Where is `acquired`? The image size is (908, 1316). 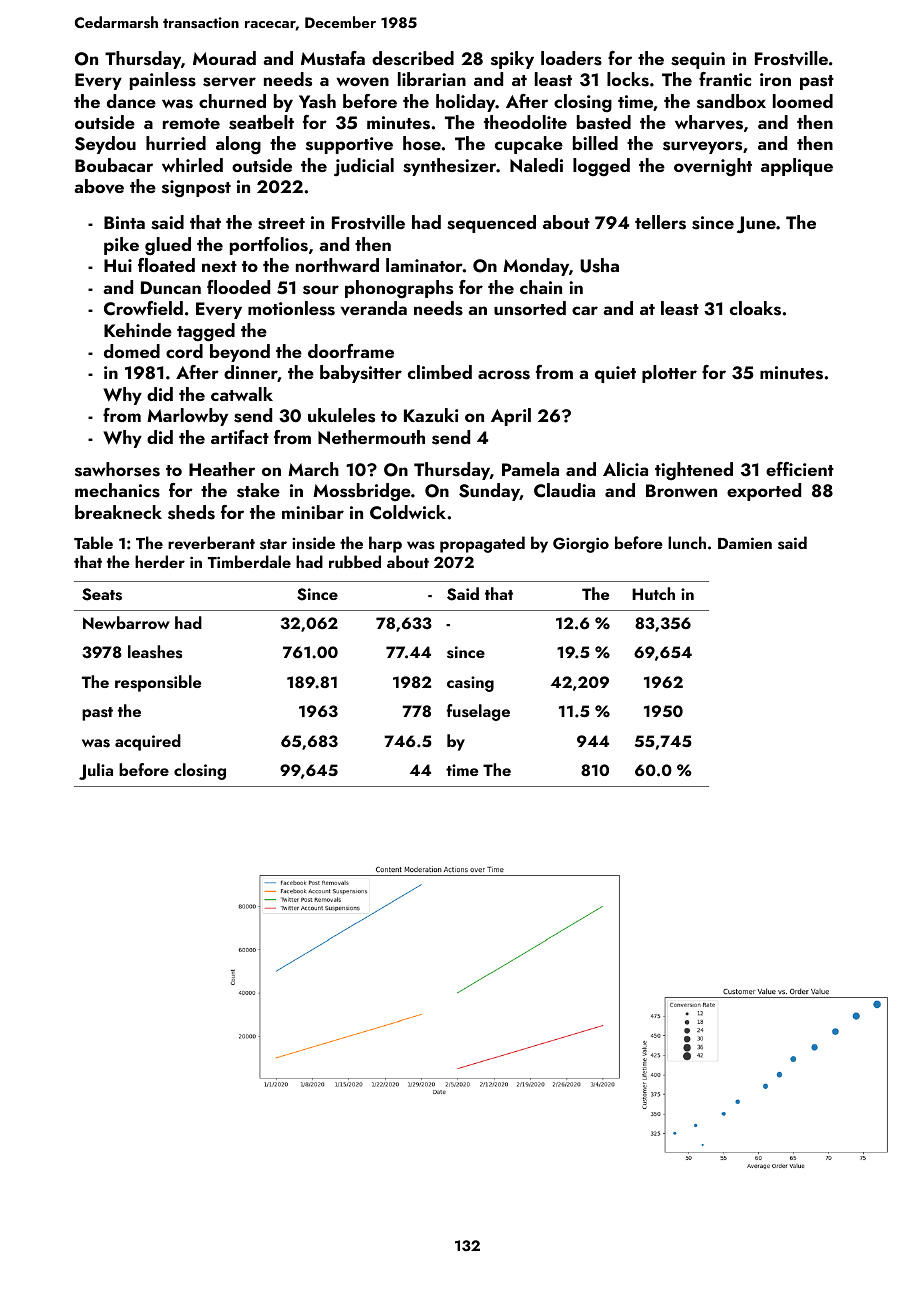
acquired is located at coordinates (148, 742).
